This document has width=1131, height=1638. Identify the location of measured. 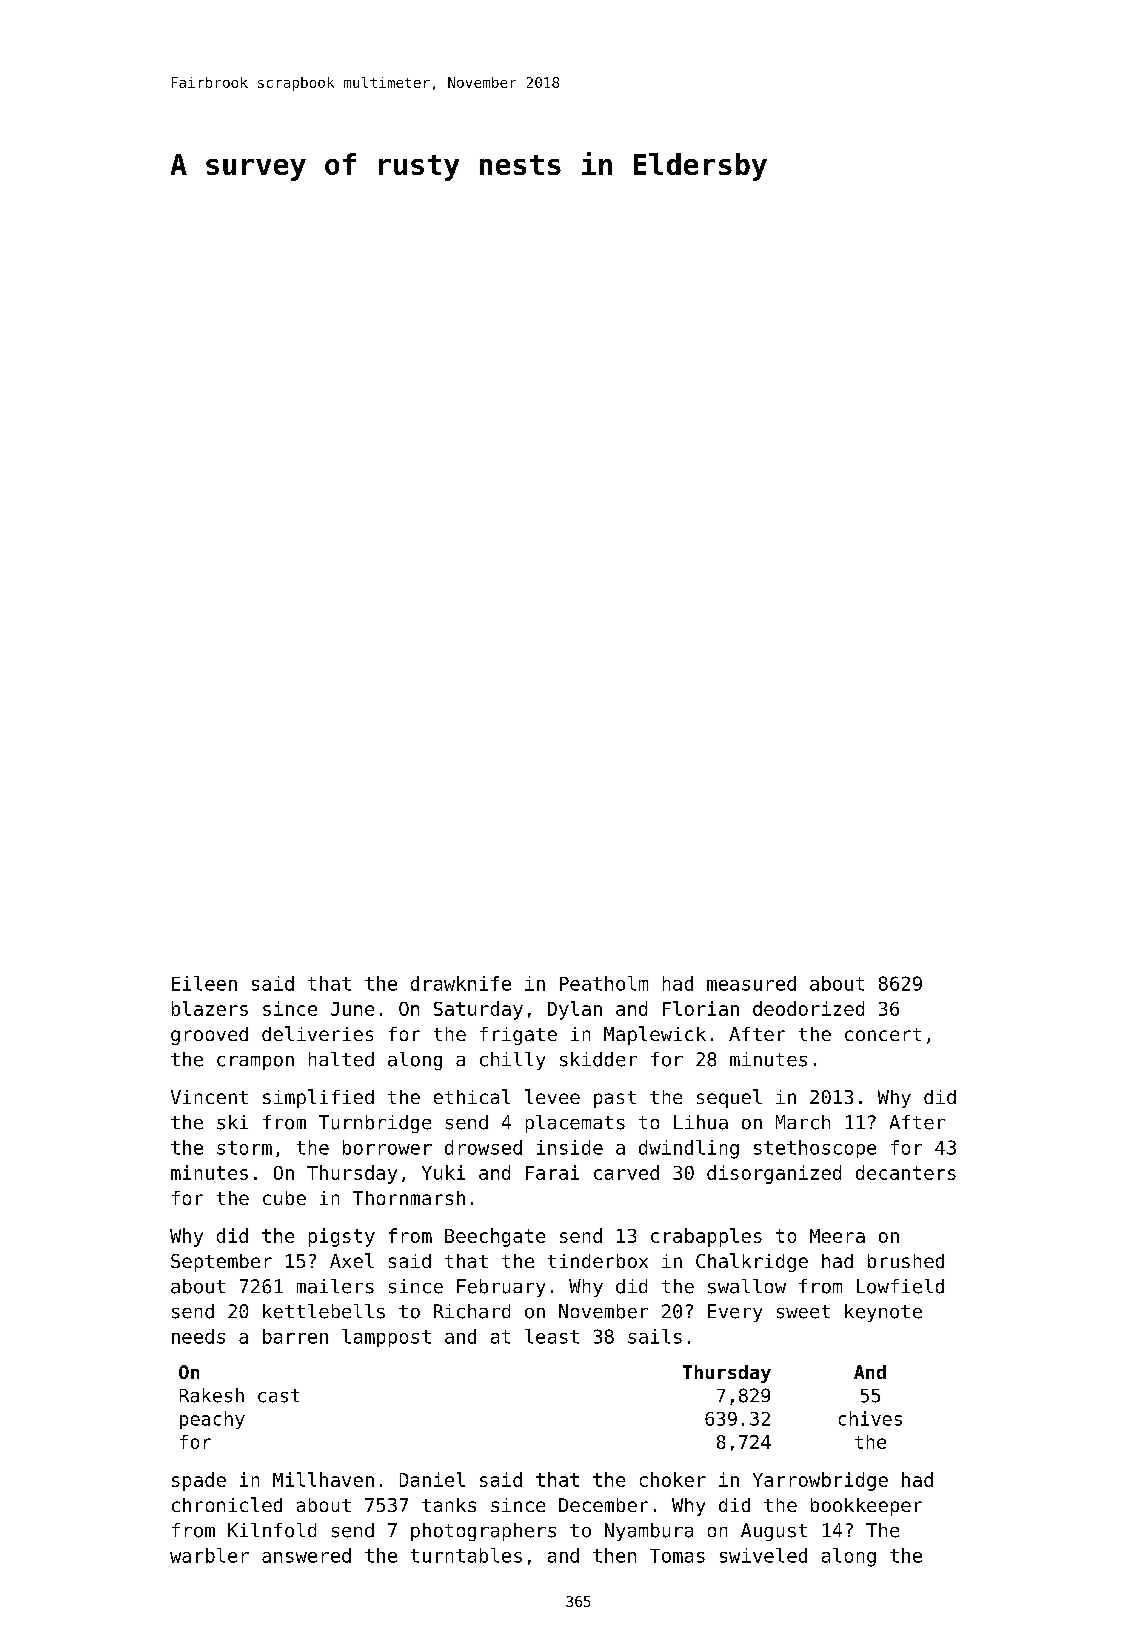
(751, 983).
